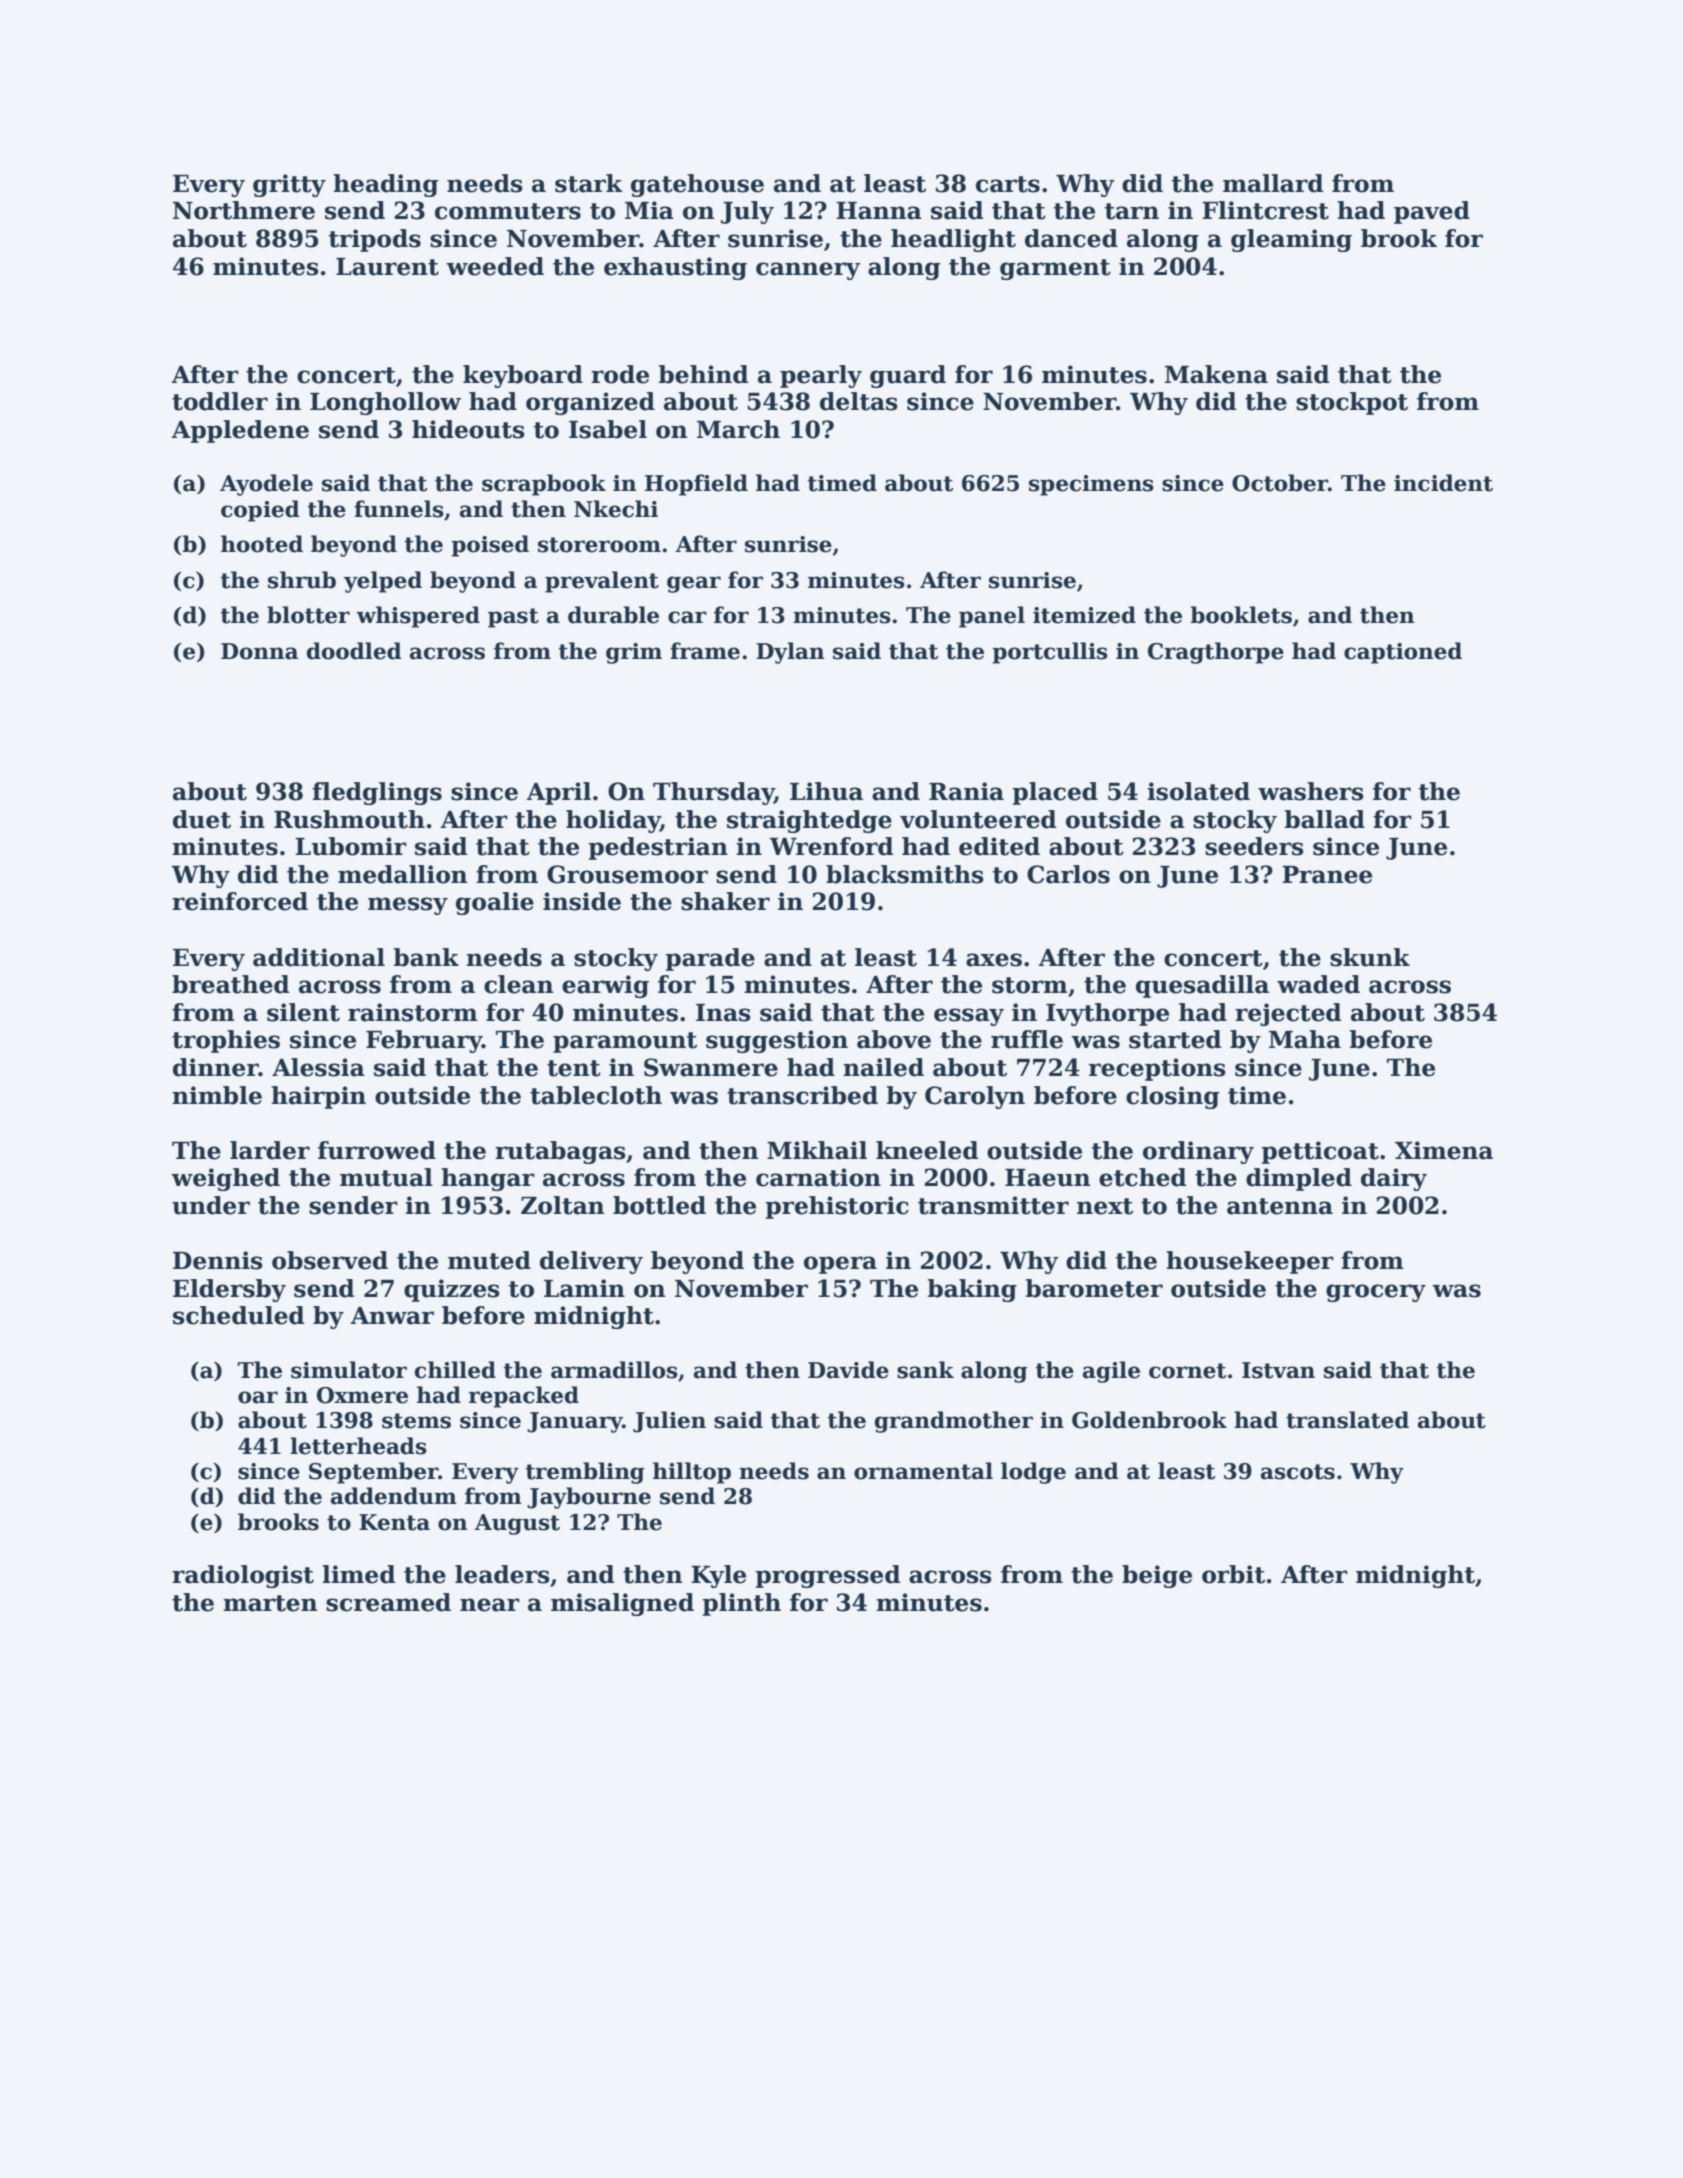  Describe the element at coordinates (925, 1370) in the screenshot. I see `sank` at that location.
